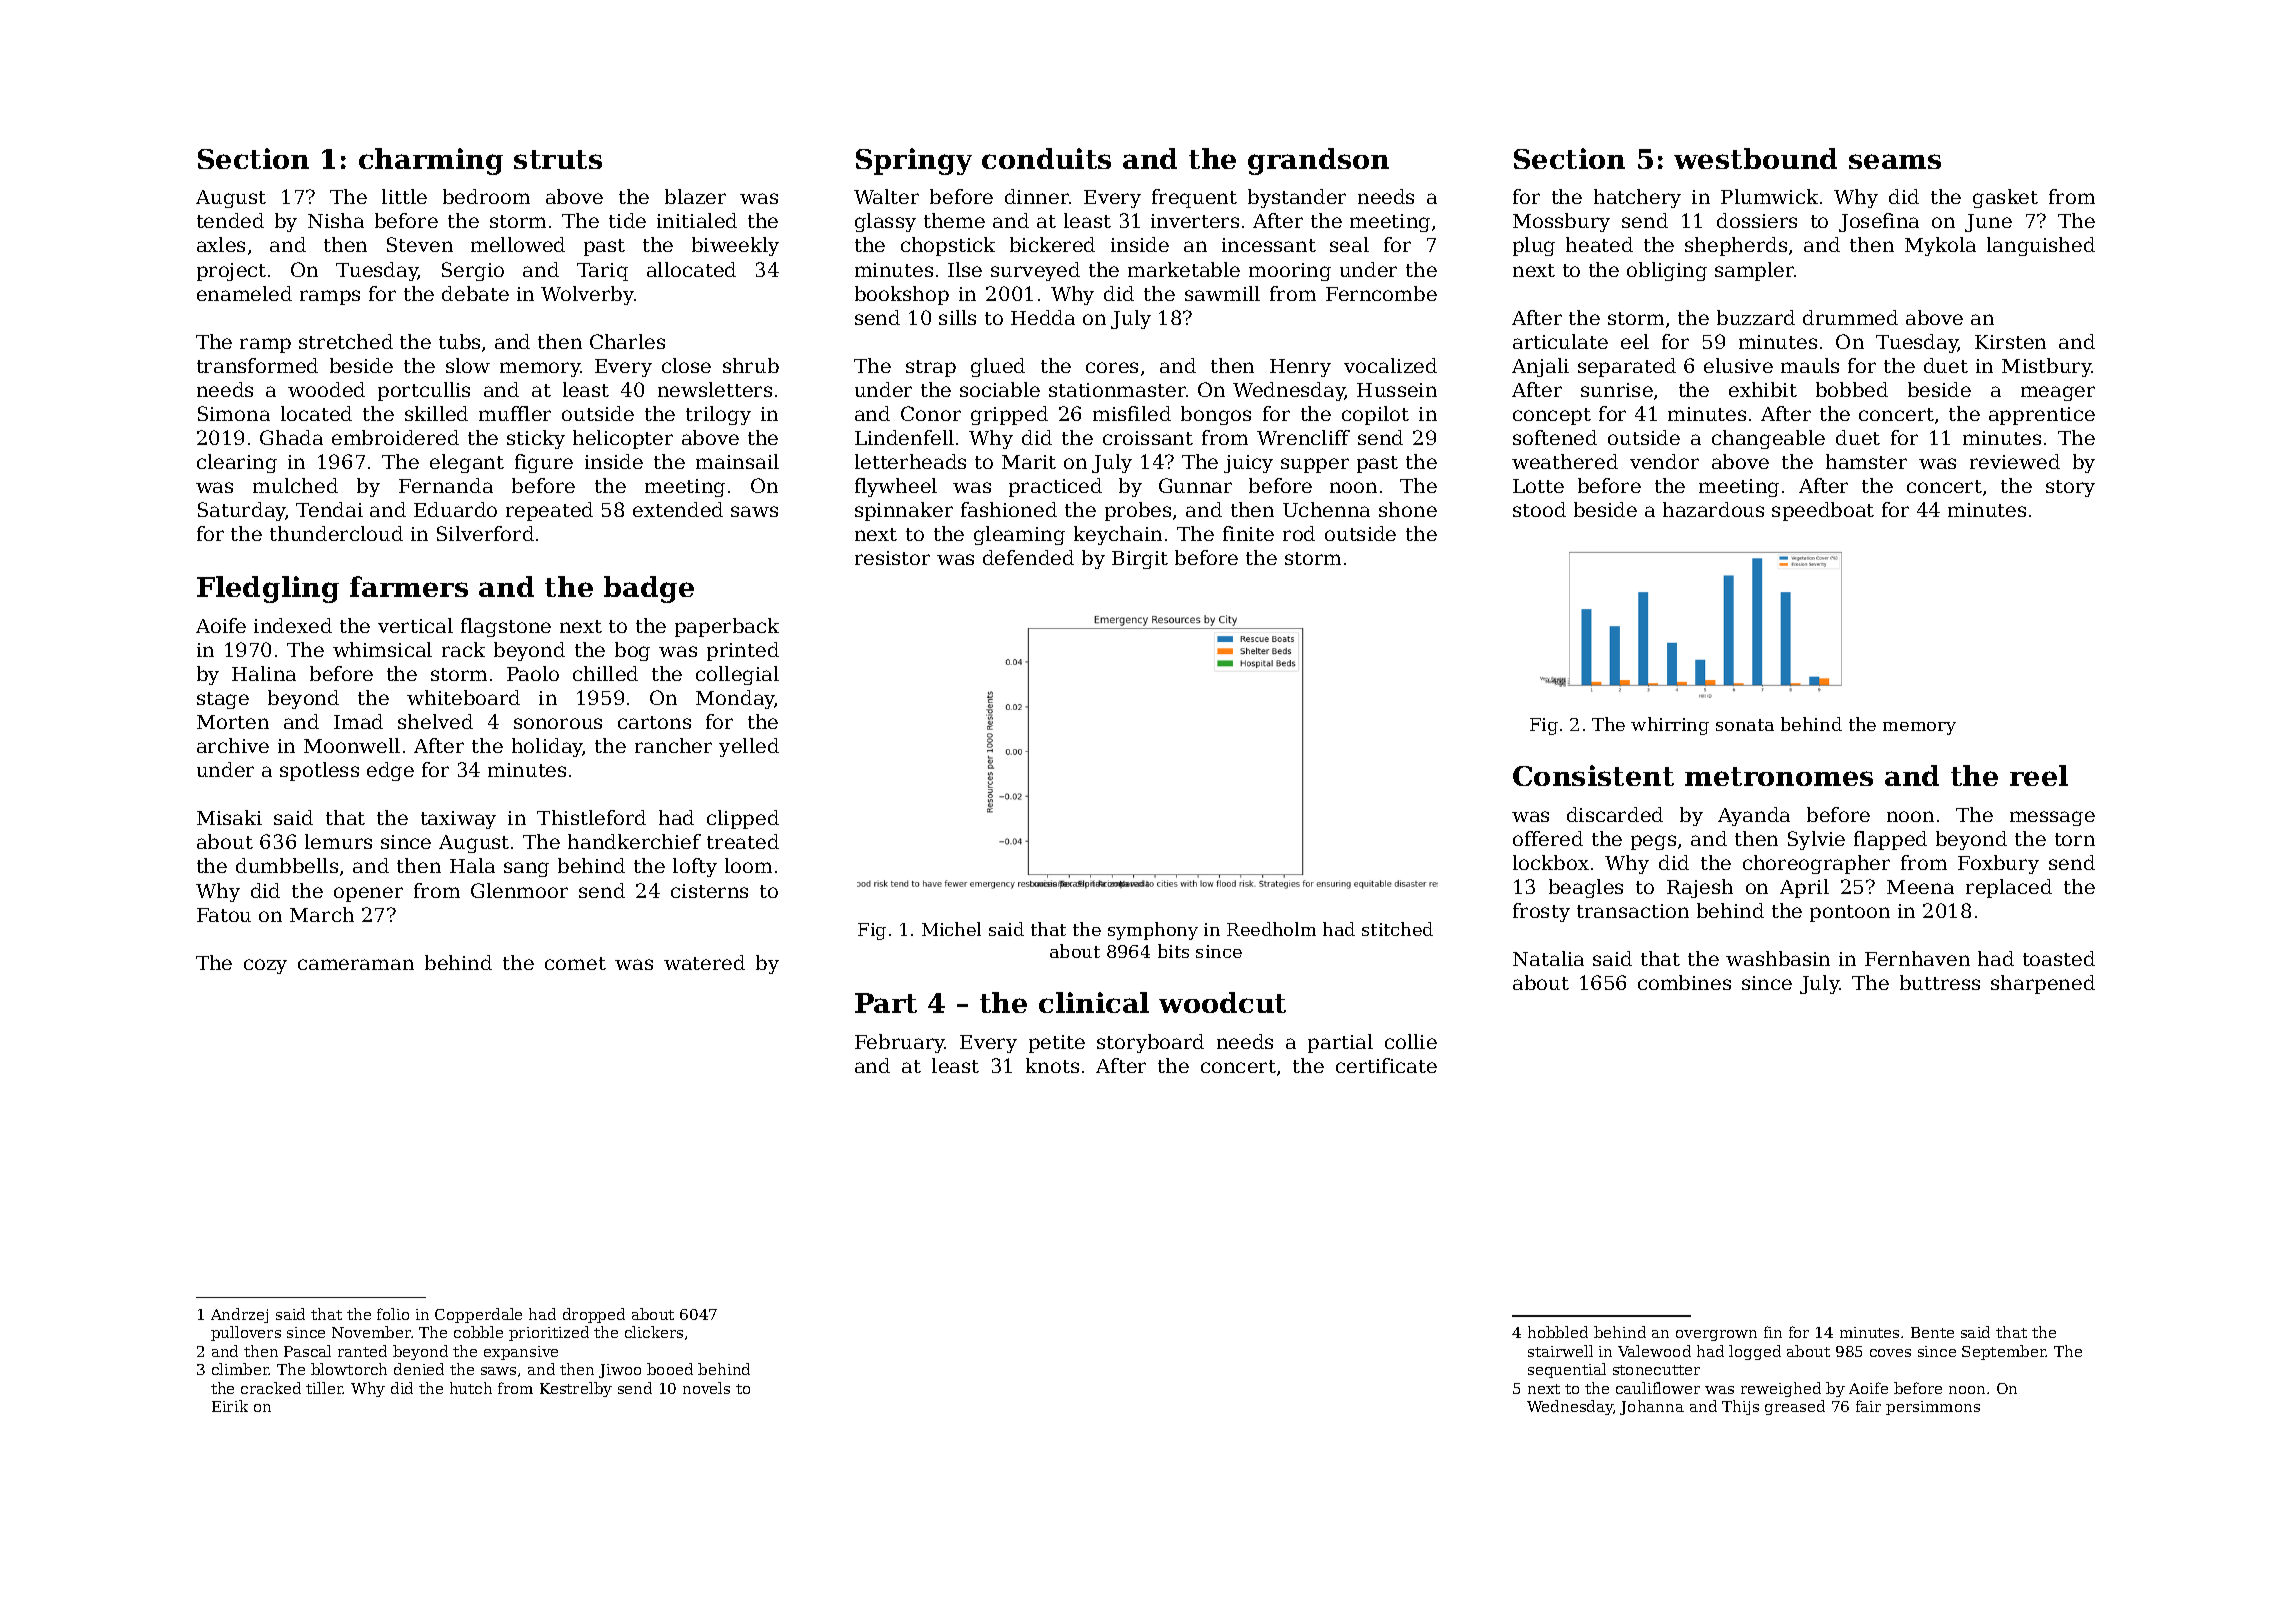 The width and height of the screenshot is (2292, 1620). Describe the element at coordinates (431, 161) in the screenshot. I see `charming` at that location.
